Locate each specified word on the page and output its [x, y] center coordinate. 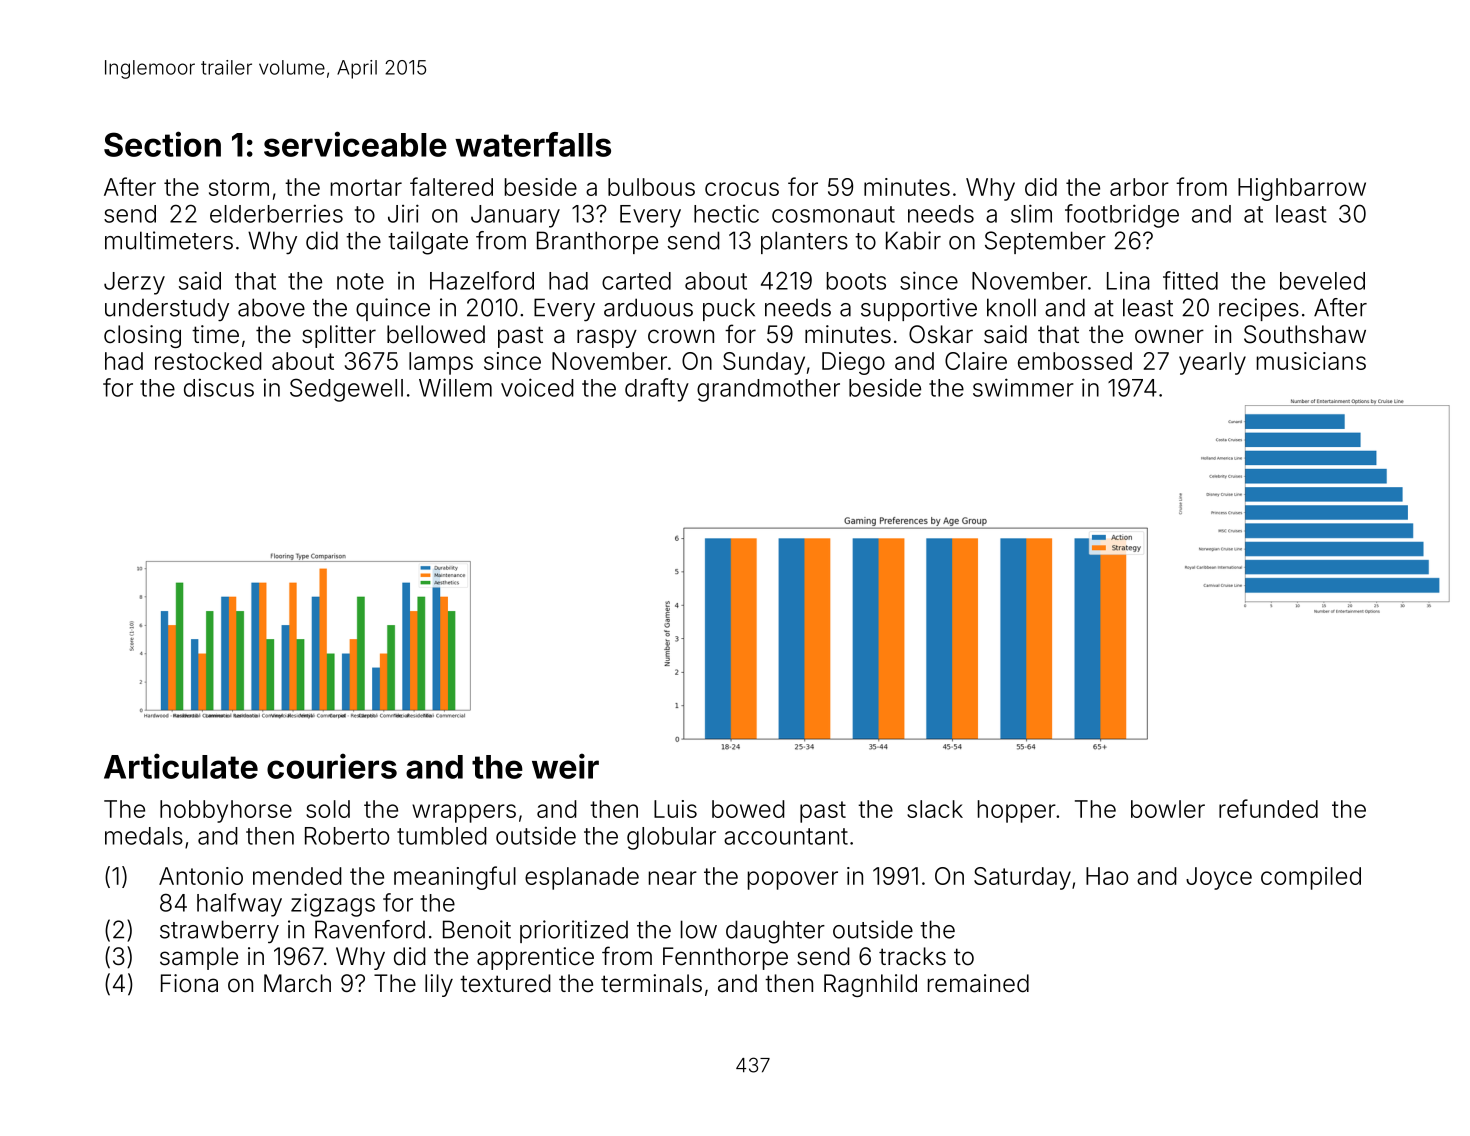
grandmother [768, 390]
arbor [1139, 187]
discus [219, 387]
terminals [651, 983]
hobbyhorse [226, 811]
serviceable [355, 144]
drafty [657, 390]
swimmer [1023, 387]
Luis [675, 809]
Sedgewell [346, 390]
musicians [1311, 361]
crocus [742, 189]
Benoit [477, 929]
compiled [1311, 878]
